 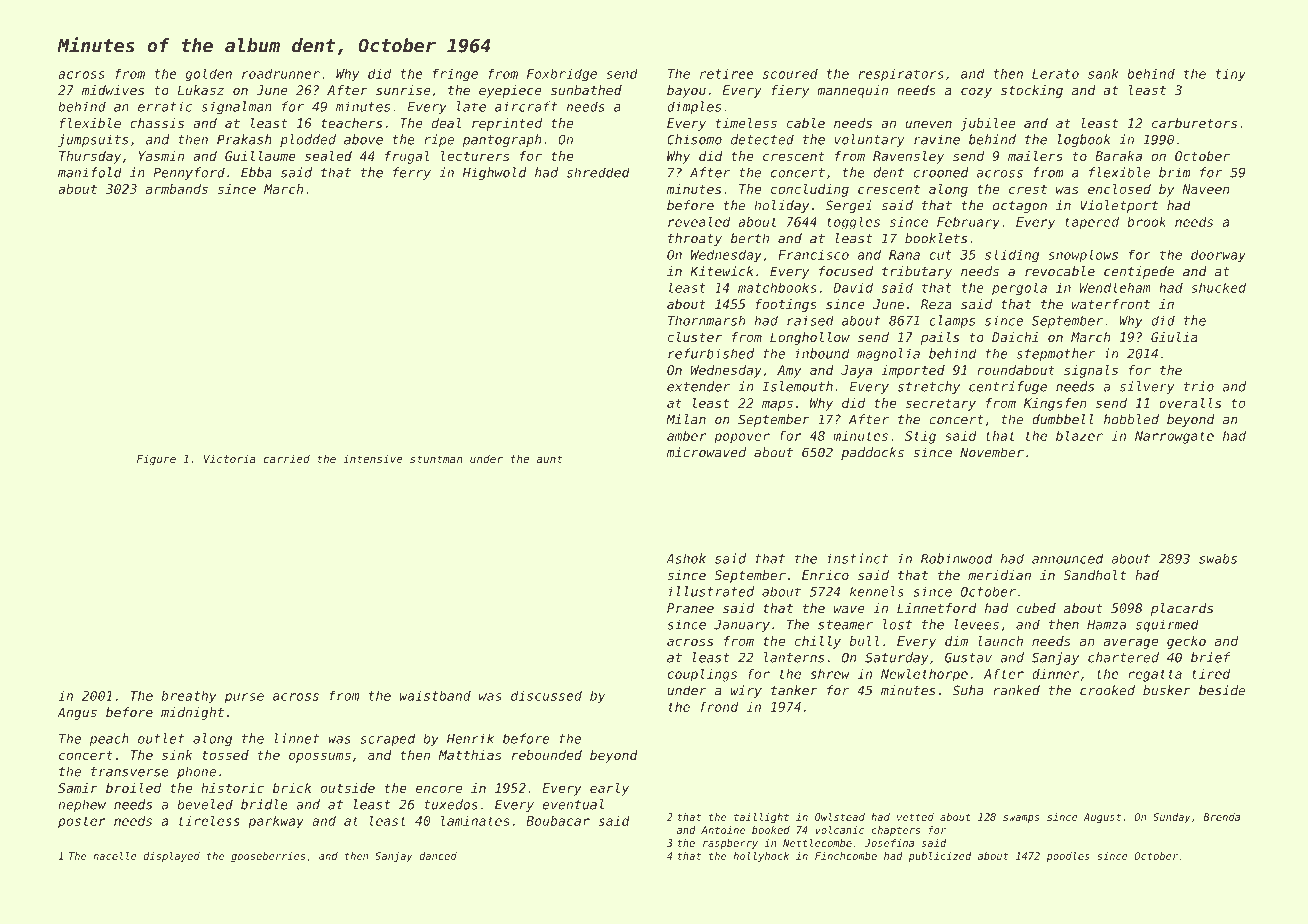 What do you see at coordinates (1015, 337) in the page?
I see `Daichi` at bounding box center [1015, 337].
